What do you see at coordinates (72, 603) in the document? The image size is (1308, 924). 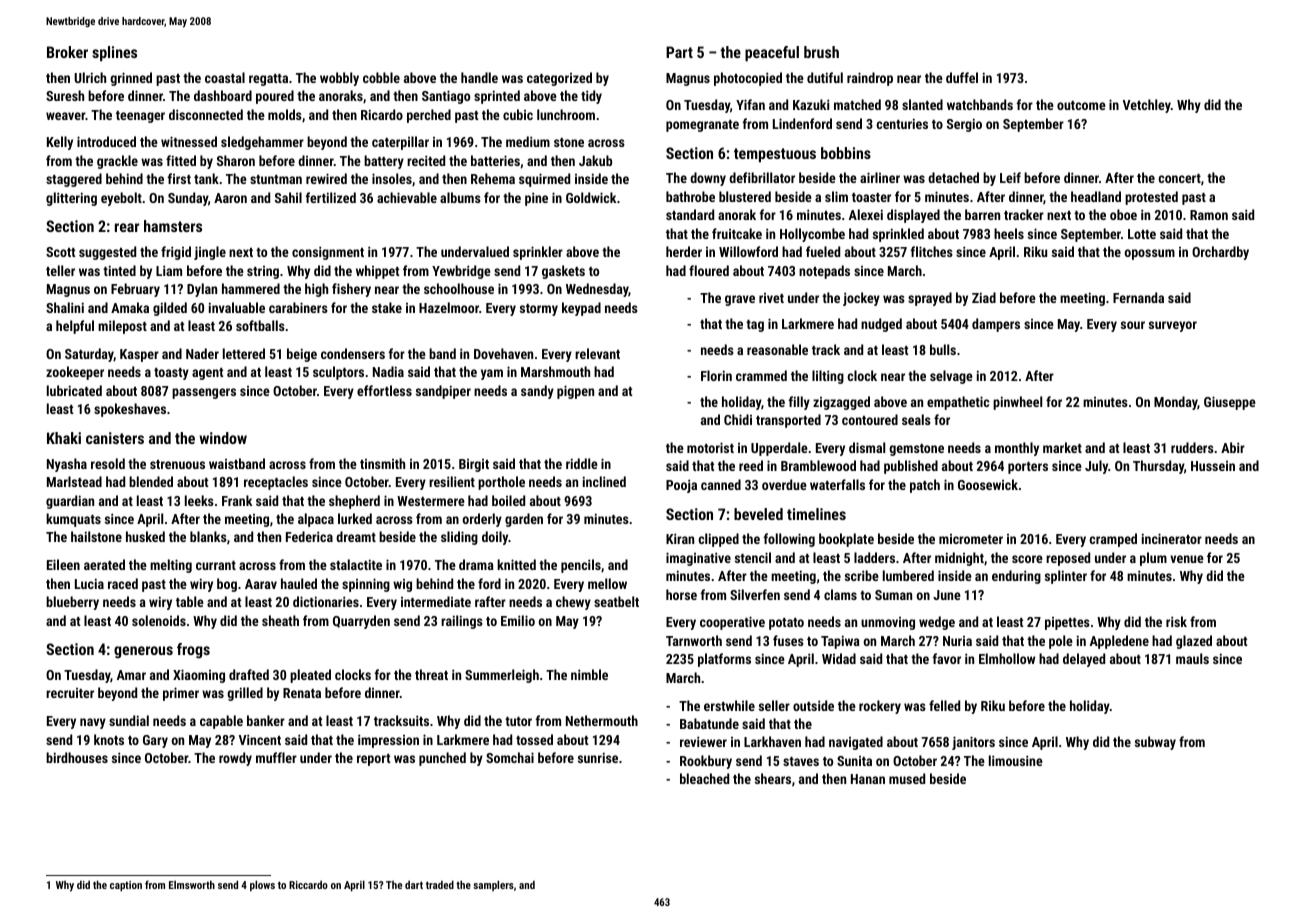 I see `blueberry` at bounding box center [72, 603].
